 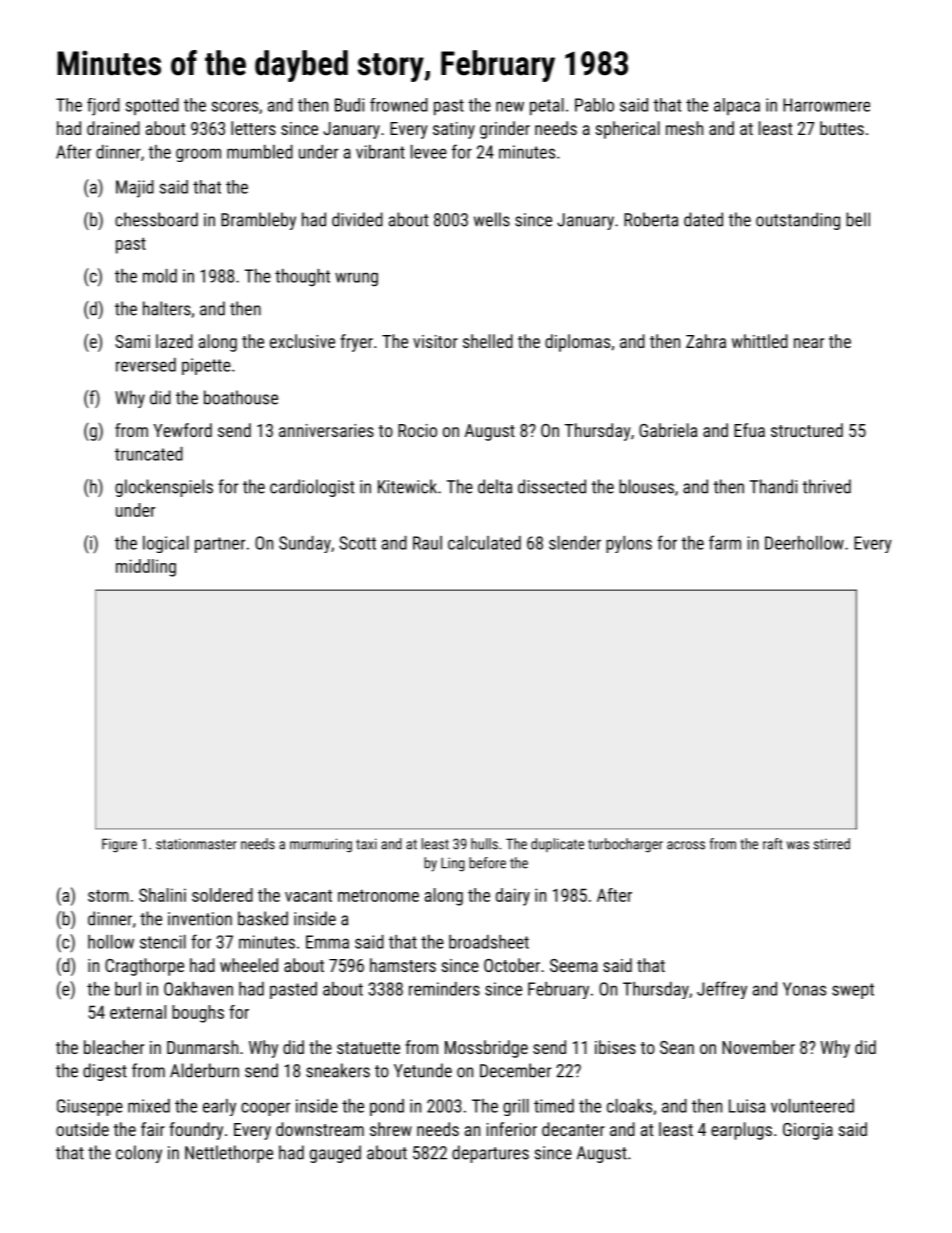 I want to click on Nettlethorpe, so click(x=229, y=1154).
